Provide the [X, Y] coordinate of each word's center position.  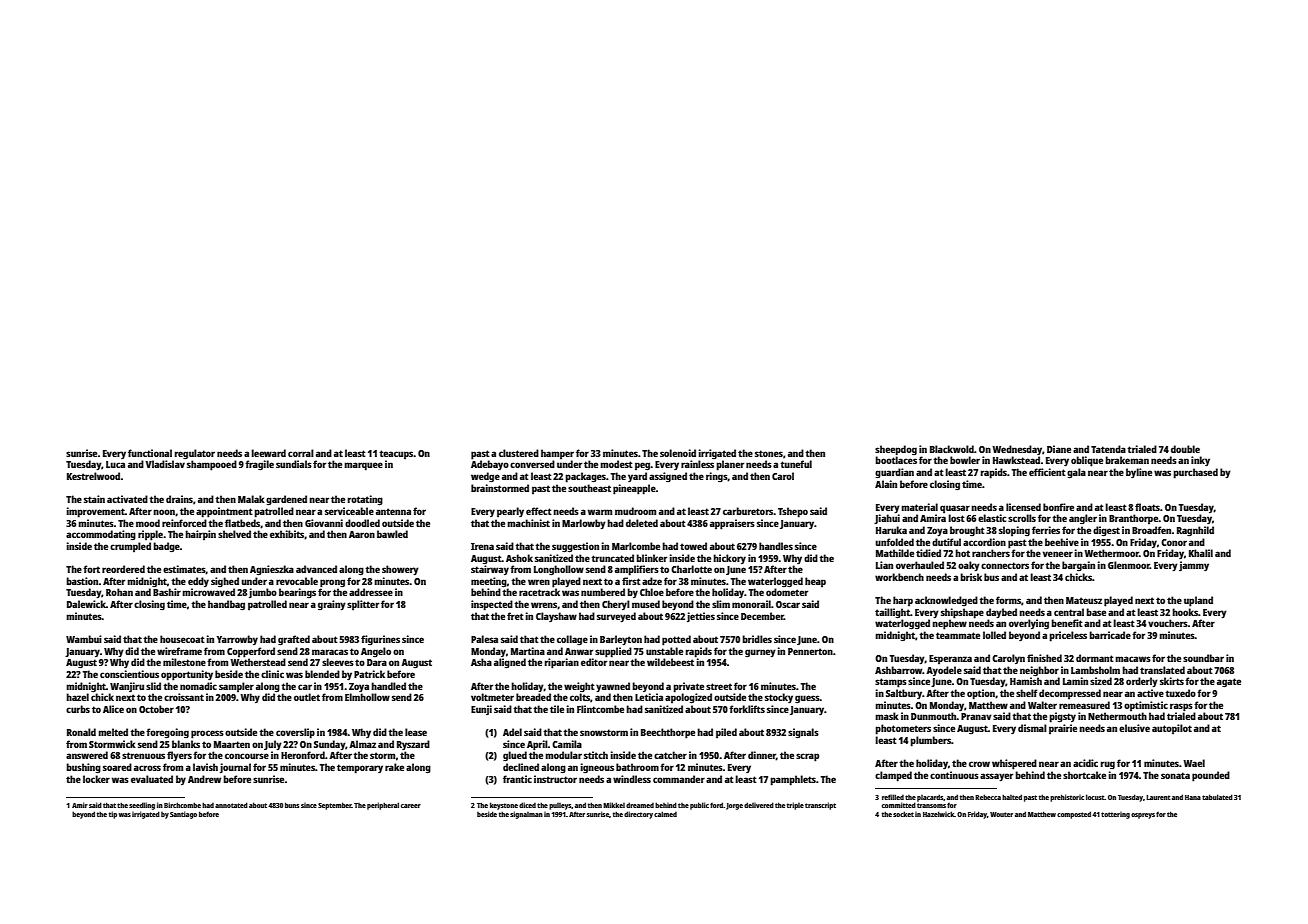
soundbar [1203, 658]
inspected [492, 605]
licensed [1023, 507]
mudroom [635, 511]
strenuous [143, 755]
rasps [1181, 707]
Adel [512, 732]
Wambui [84, 639]
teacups [396, 455]
